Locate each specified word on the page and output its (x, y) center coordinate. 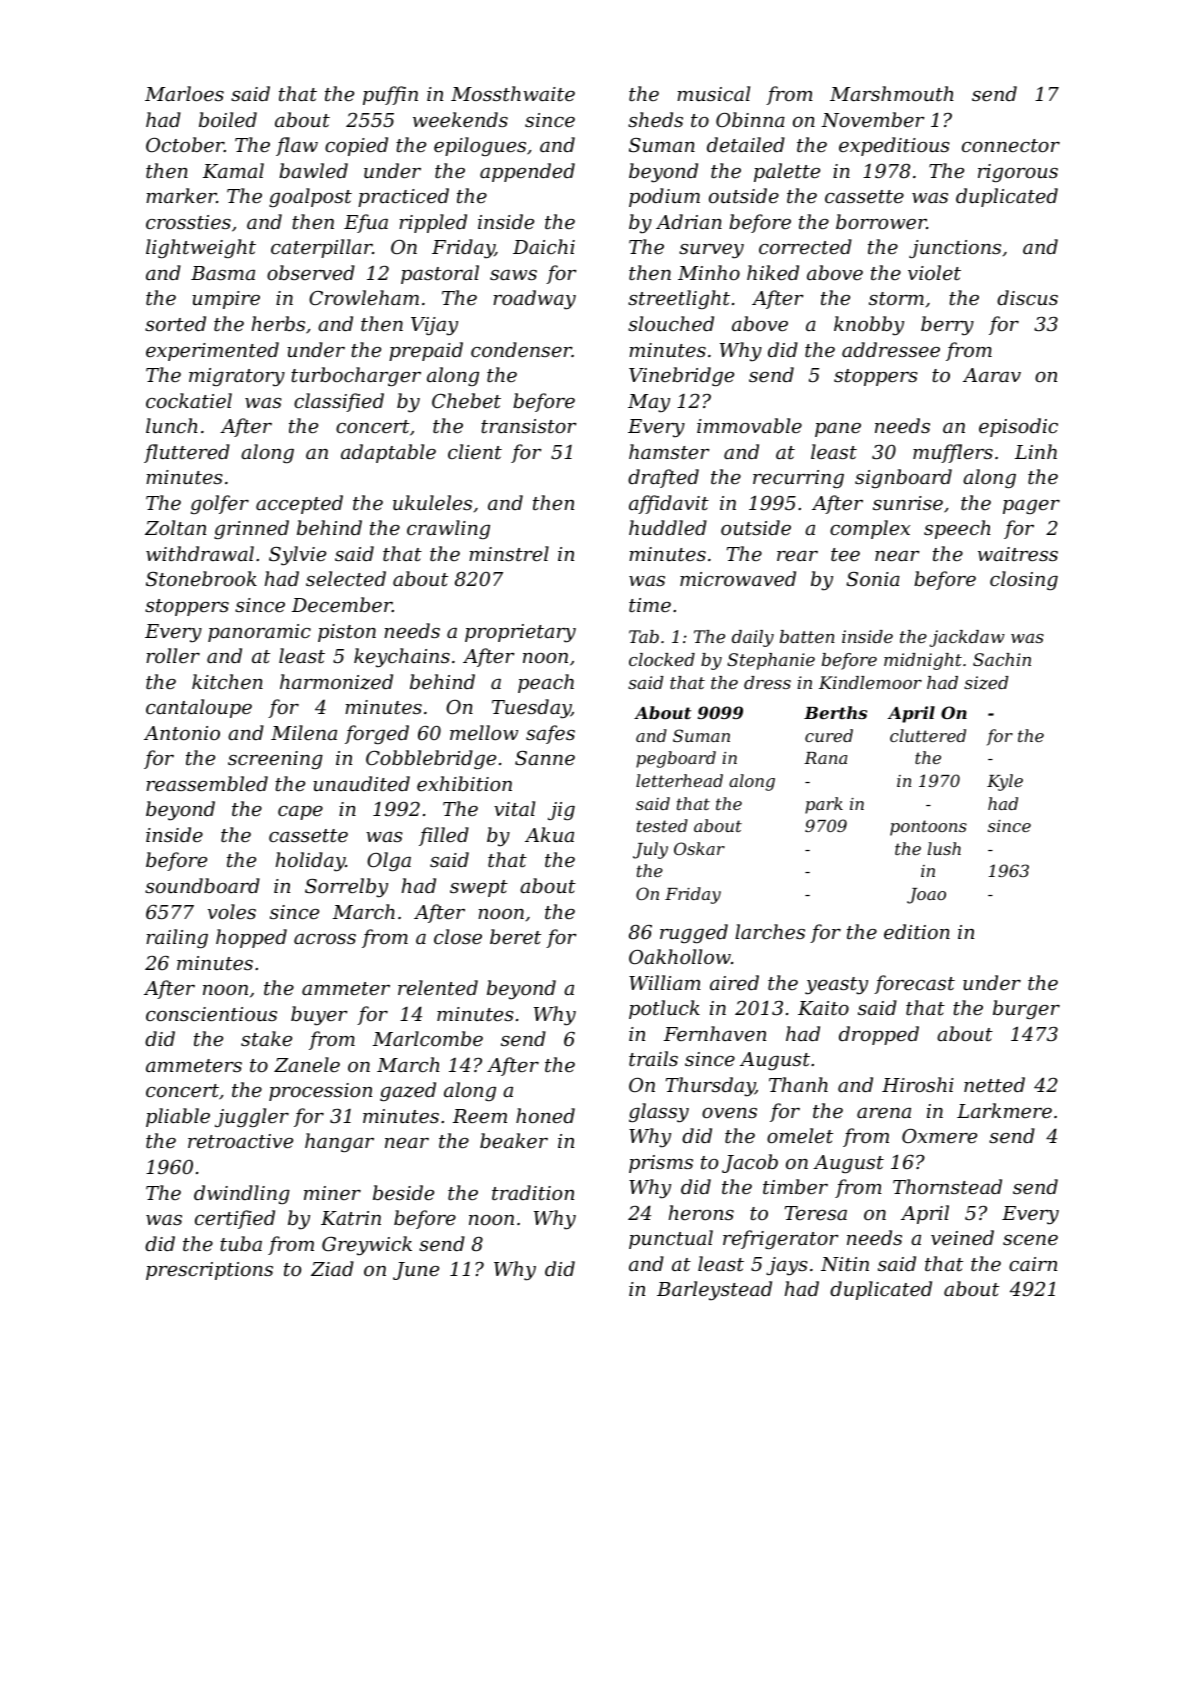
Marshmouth (892, 93)
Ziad (332, 1268)
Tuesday (531, 709)
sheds (655, 119)
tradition (533, 1192)
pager (1031, 507)
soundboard (202, 885)
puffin (390, 95)
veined (962, 1237)
